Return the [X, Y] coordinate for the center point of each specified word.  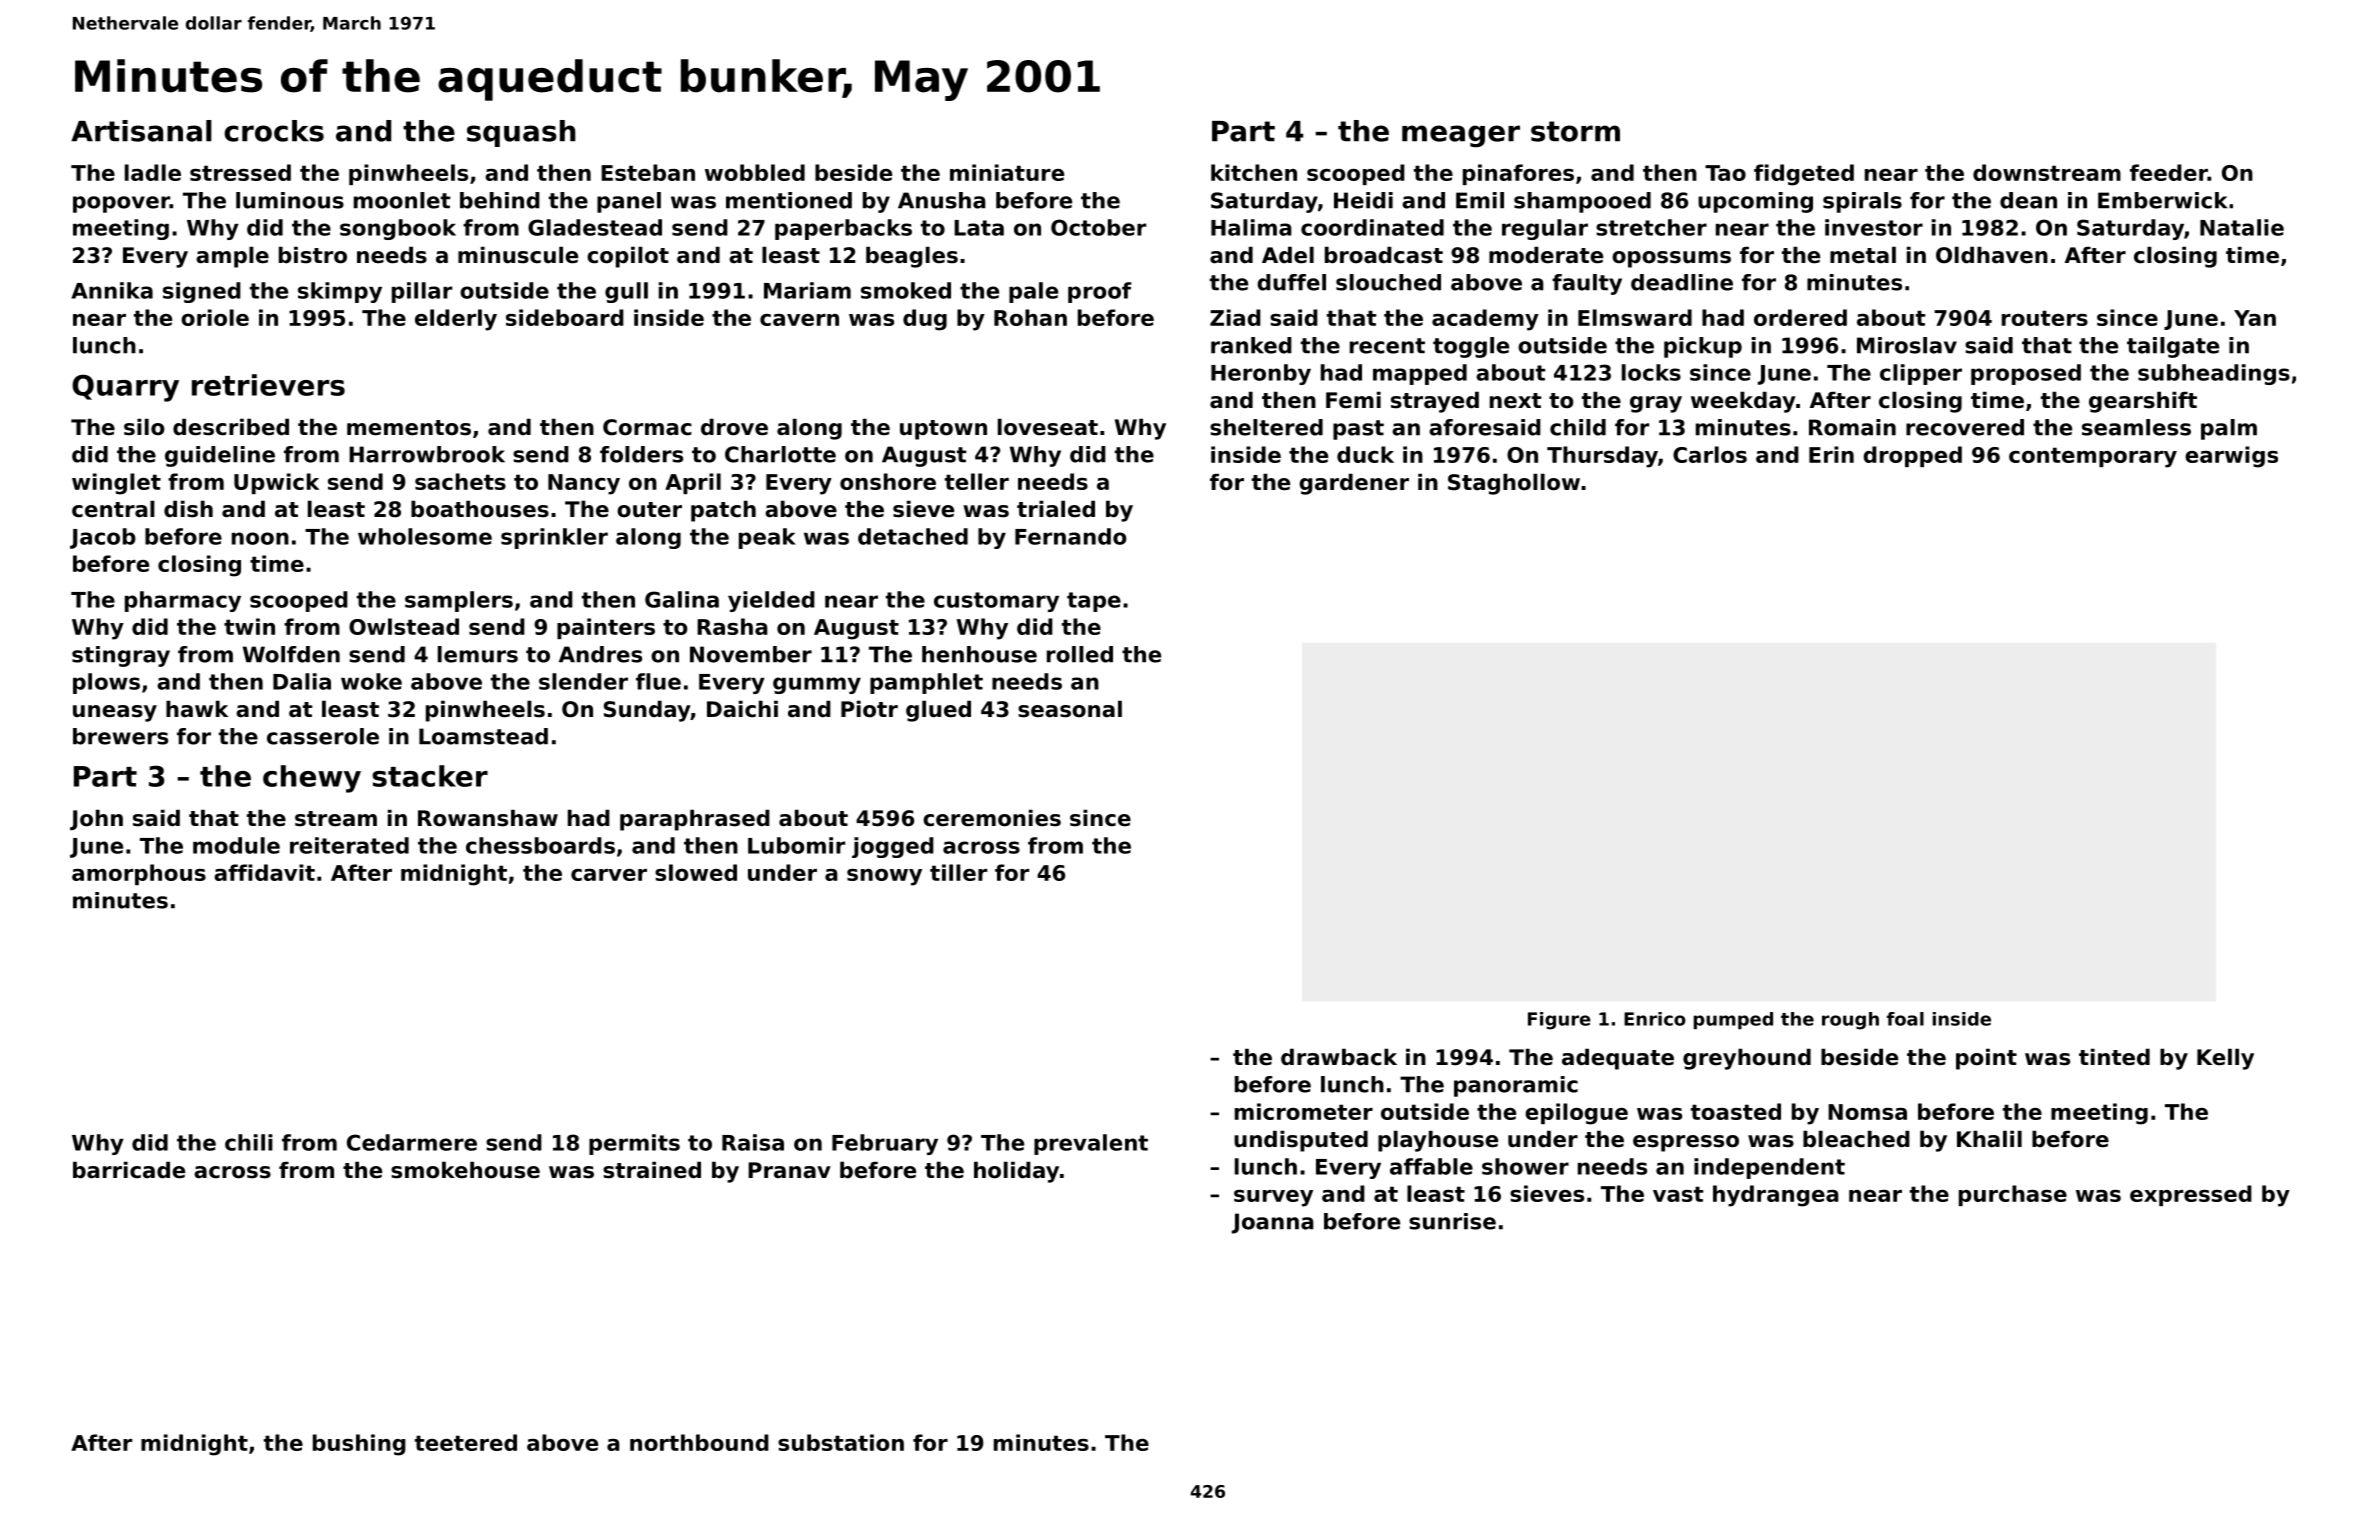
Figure [1559, 1021]
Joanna [1273, 1223]
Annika [112, 290]
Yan [2255, 318]
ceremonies [992, 818]
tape [1094, 602]
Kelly [2225, 1059]
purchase [2013, 1195]
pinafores [1518, 174]
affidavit [264, 872]
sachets [460, 481]
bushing [359, 1445]
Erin [1831, 454]
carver [609, 875]
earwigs [2231, 457]
